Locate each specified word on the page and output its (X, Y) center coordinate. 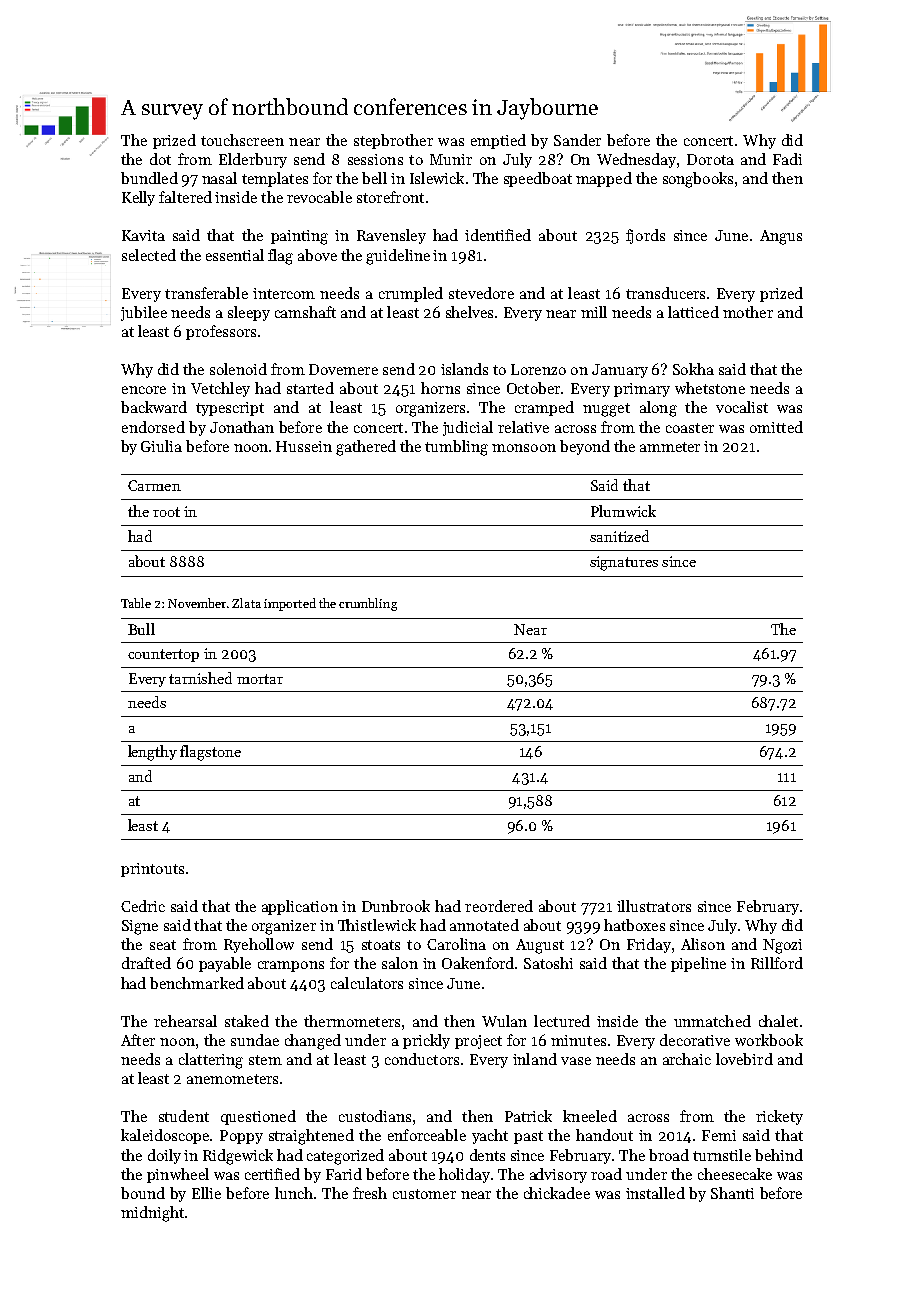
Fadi (787, 159)
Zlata (246, 603)
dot (160, 159)
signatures (624, 563)
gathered (366, 448)
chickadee (557, 1193)
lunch (294, 1193)
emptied (498, 141)
